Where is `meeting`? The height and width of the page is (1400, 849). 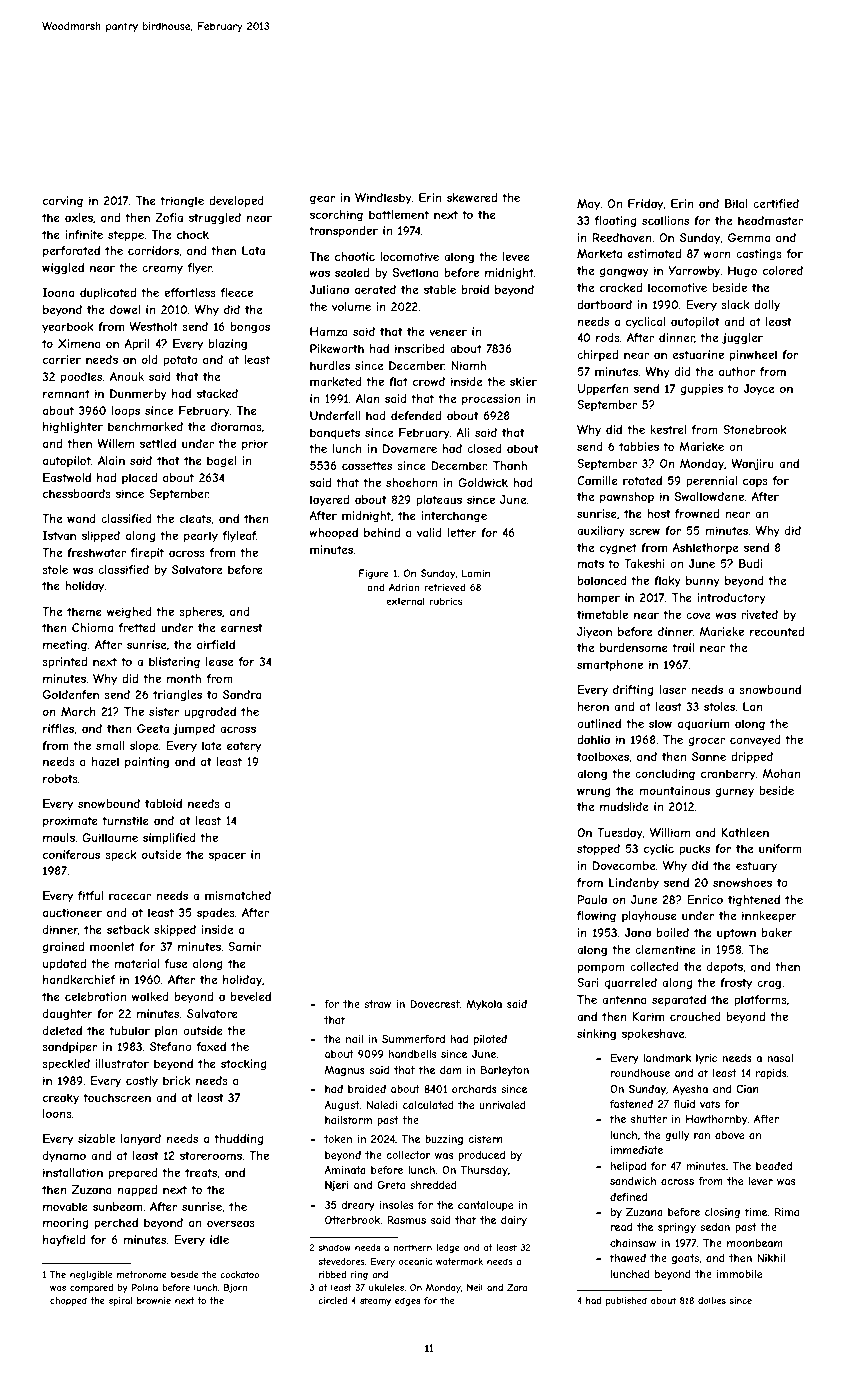 meeting is located at coordinates (65, 646).
